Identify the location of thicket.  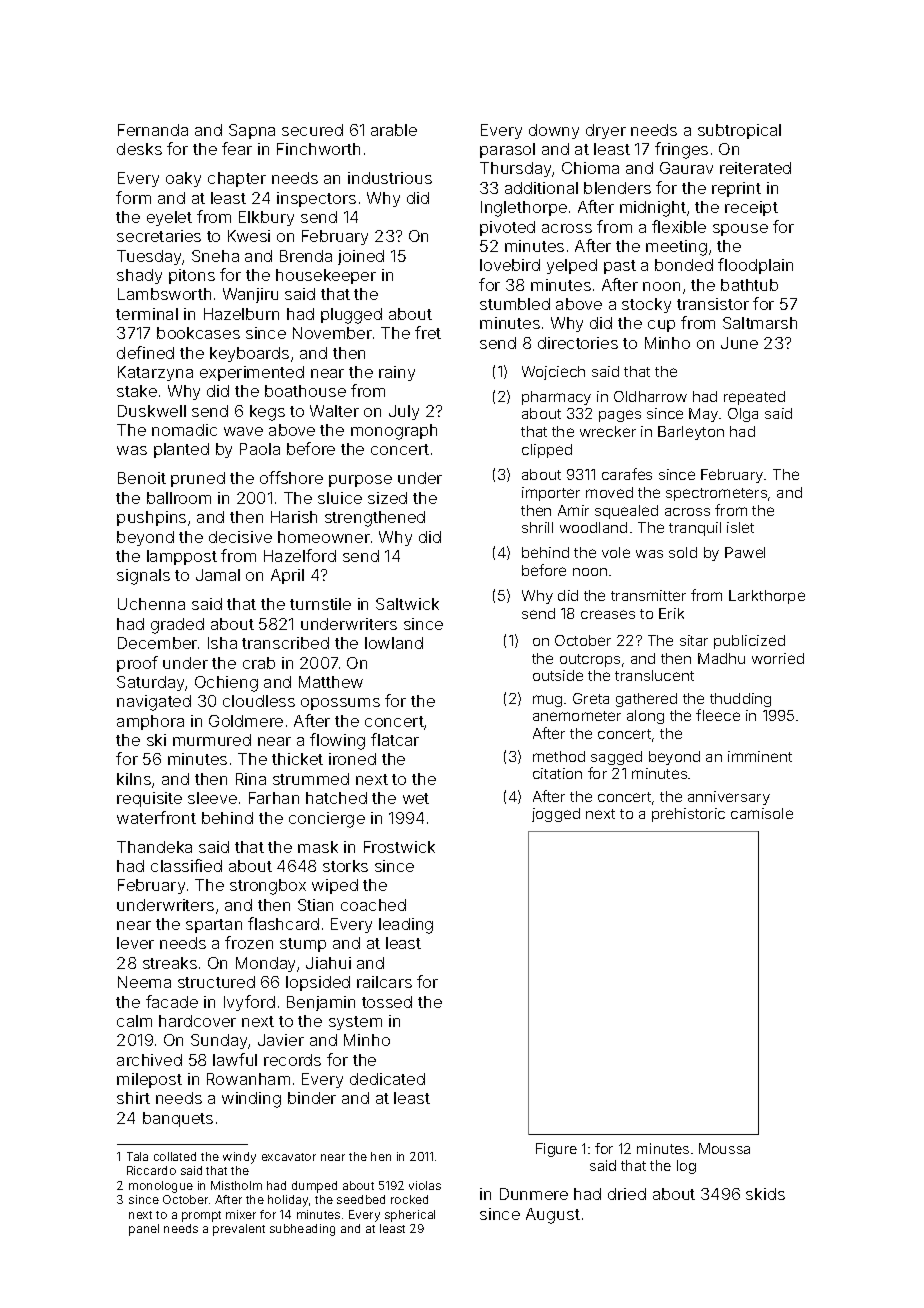
(297, 759).
